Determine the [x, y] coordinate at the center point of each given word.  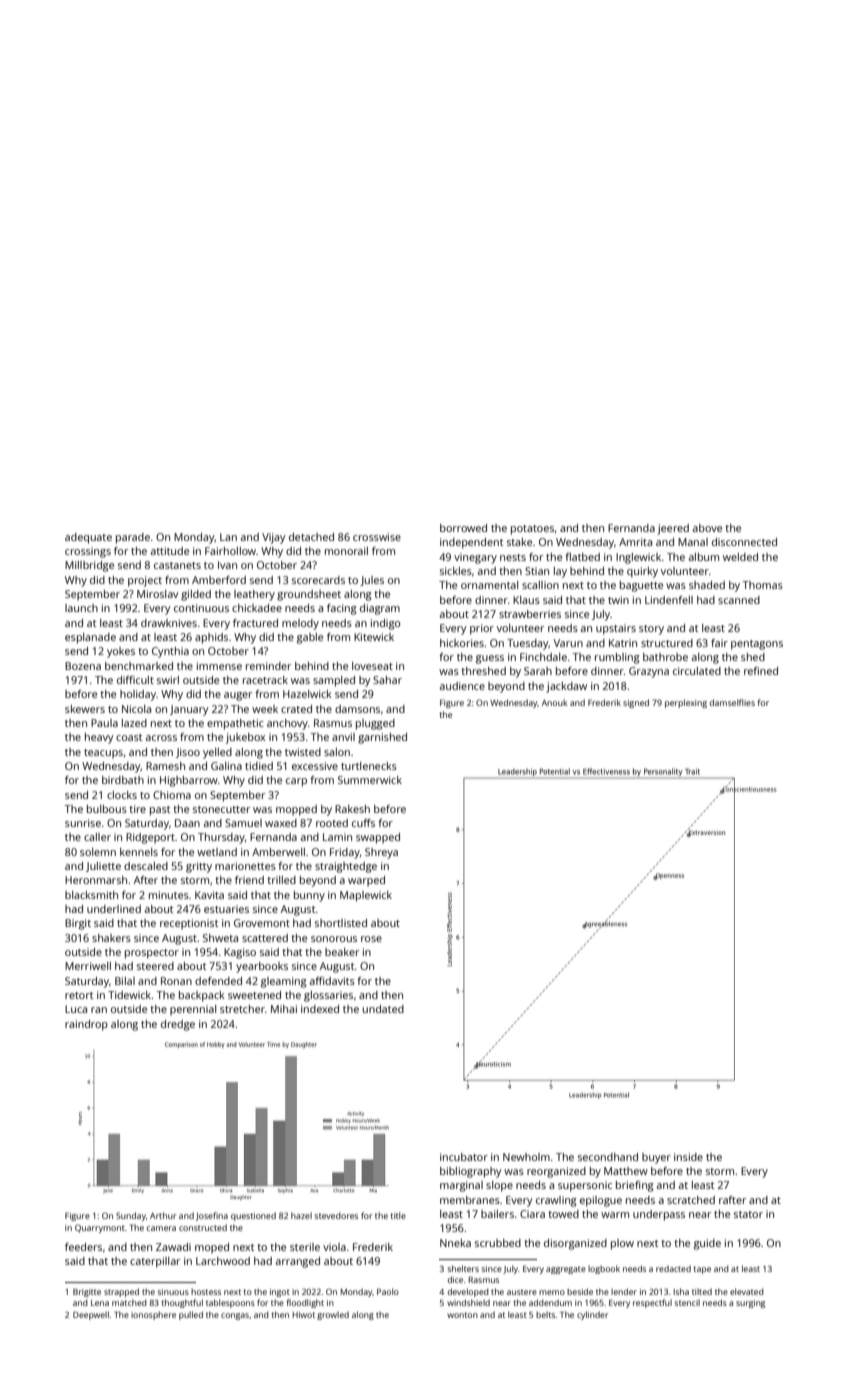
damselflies [732, 702]
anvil [343, 737]
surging [750, 1304]
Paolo [388, 1291]
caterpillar [155, 1262]
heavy [99, 738]
